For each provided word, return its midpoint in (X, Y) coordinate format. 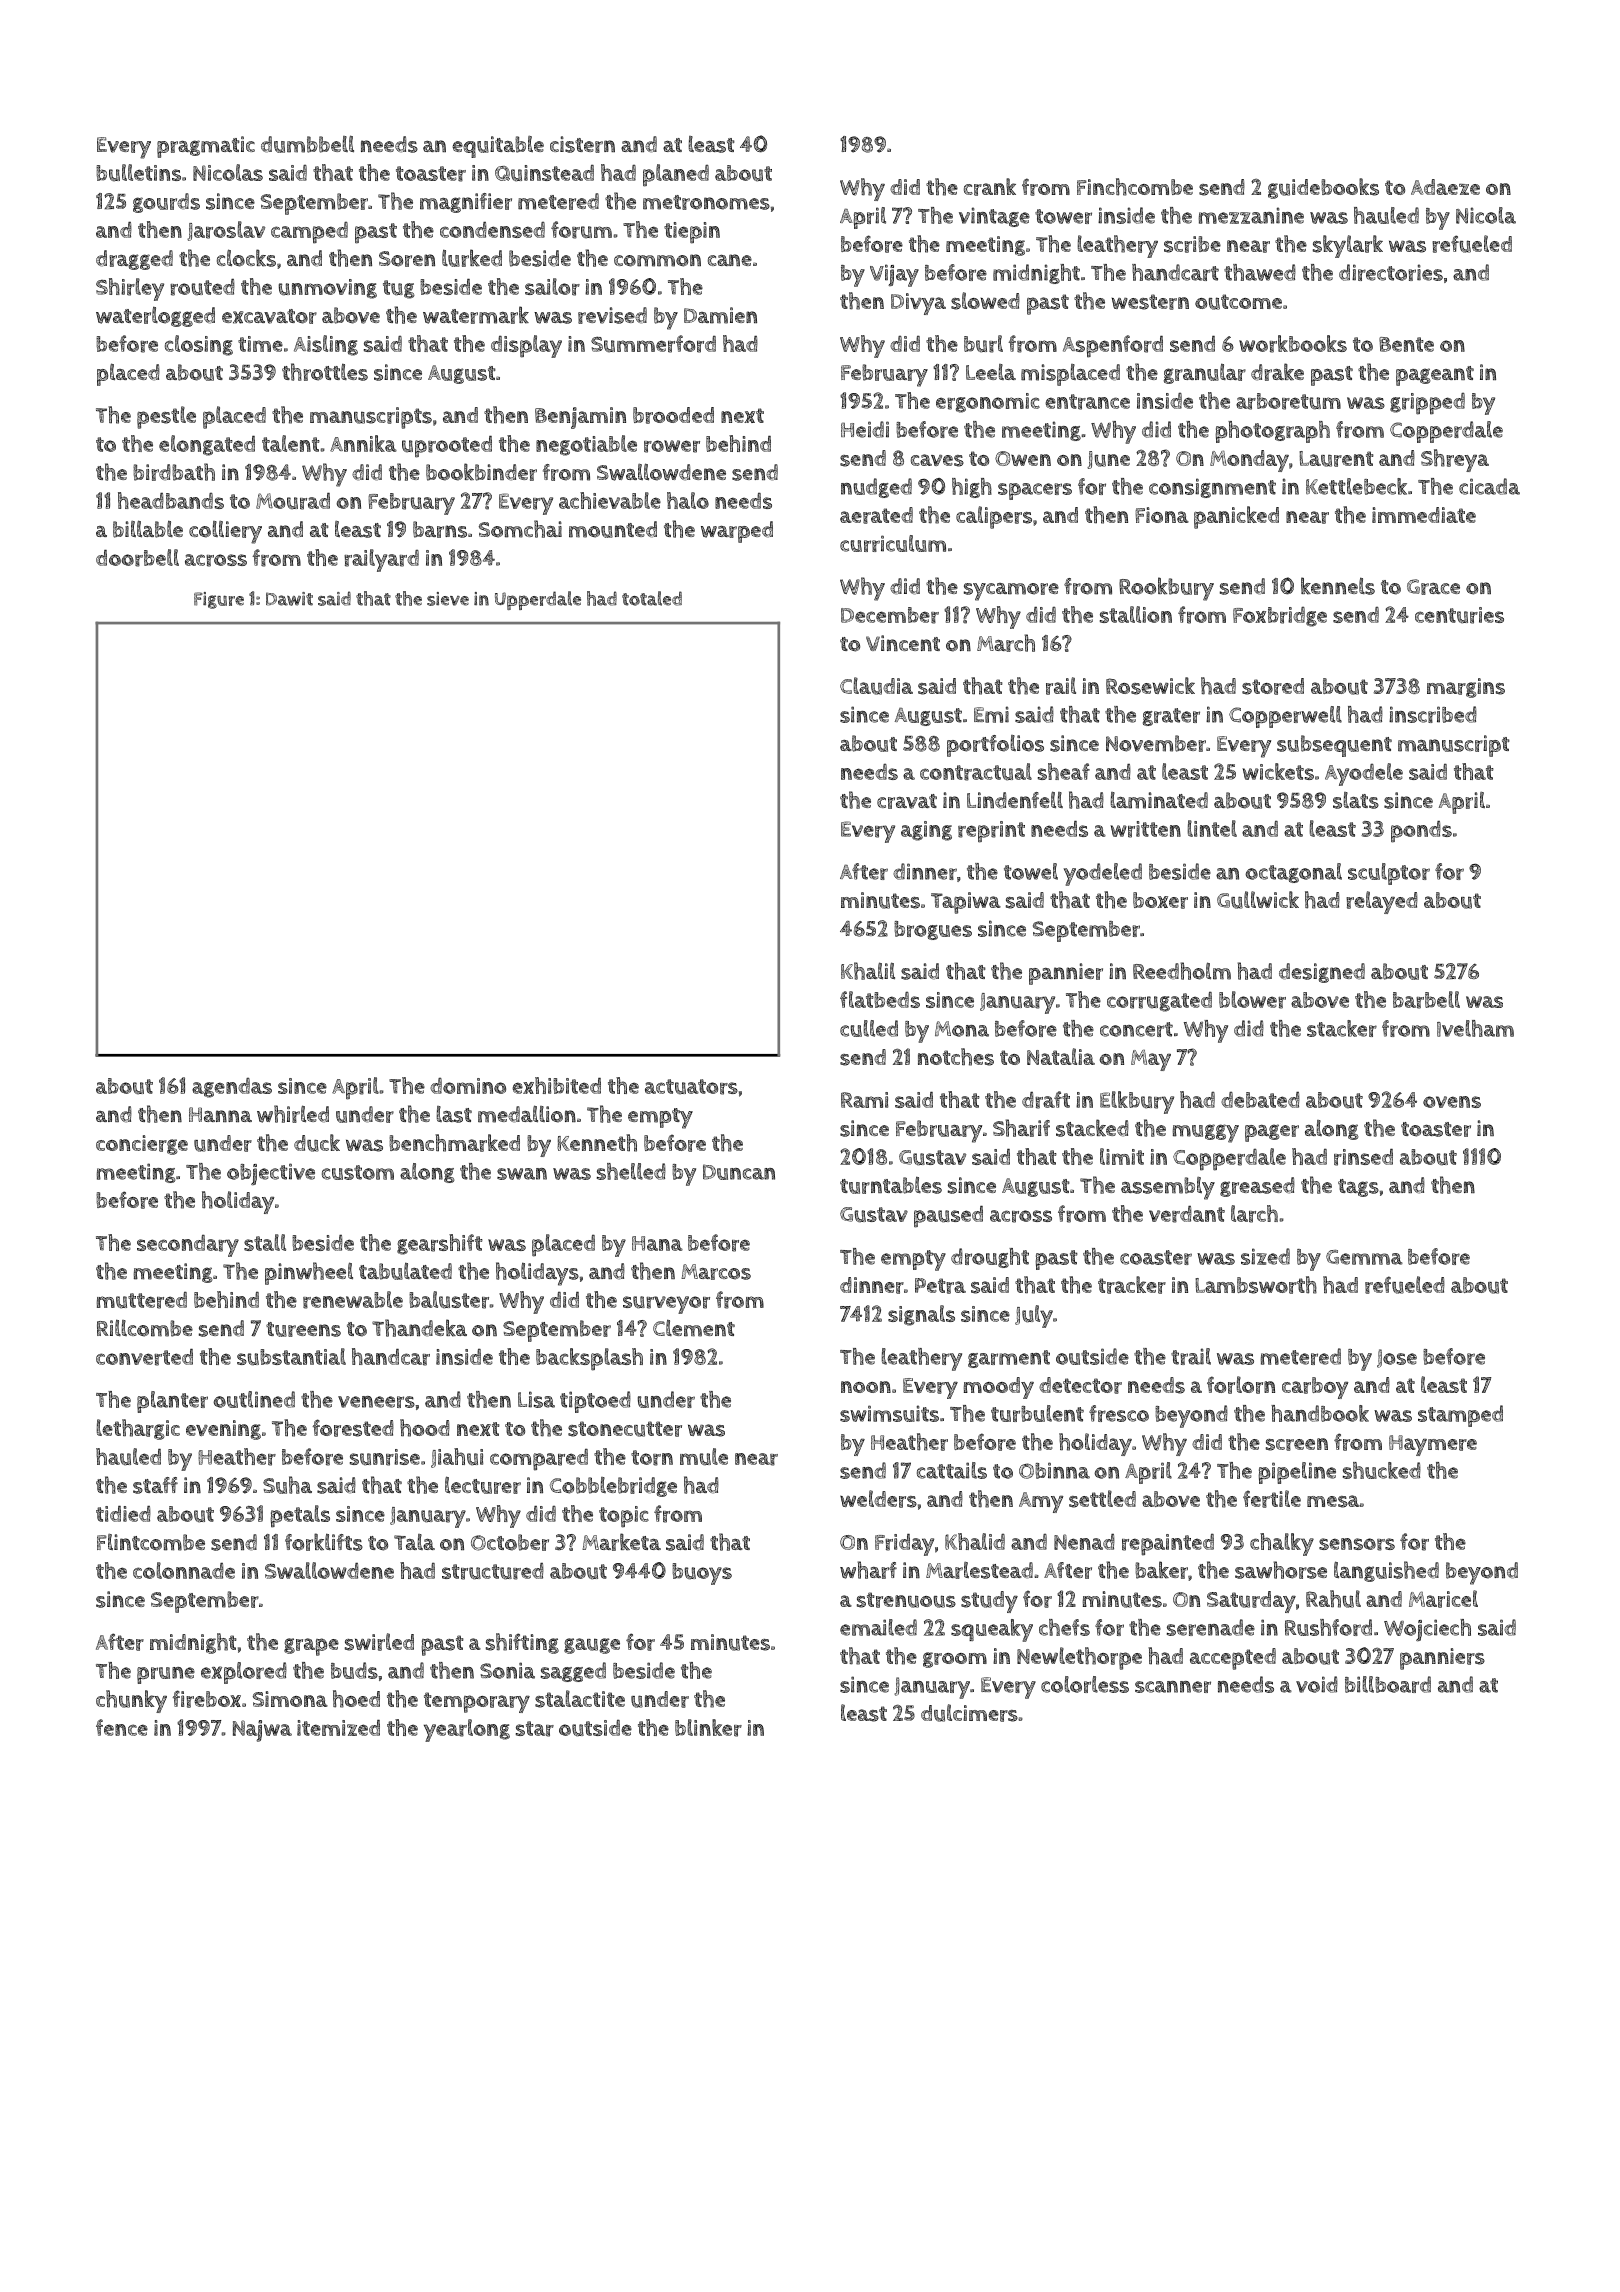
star (535, 1729)
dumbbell (307, 144)
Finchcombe (1135, 187)
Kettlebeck (1356, 486)
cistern (582, 144)
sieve (448, 599)
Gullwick (1258, 900)
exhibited (556, 1085)
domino (468, 1086)
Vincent (903, 643)
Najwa (262, 1731)
